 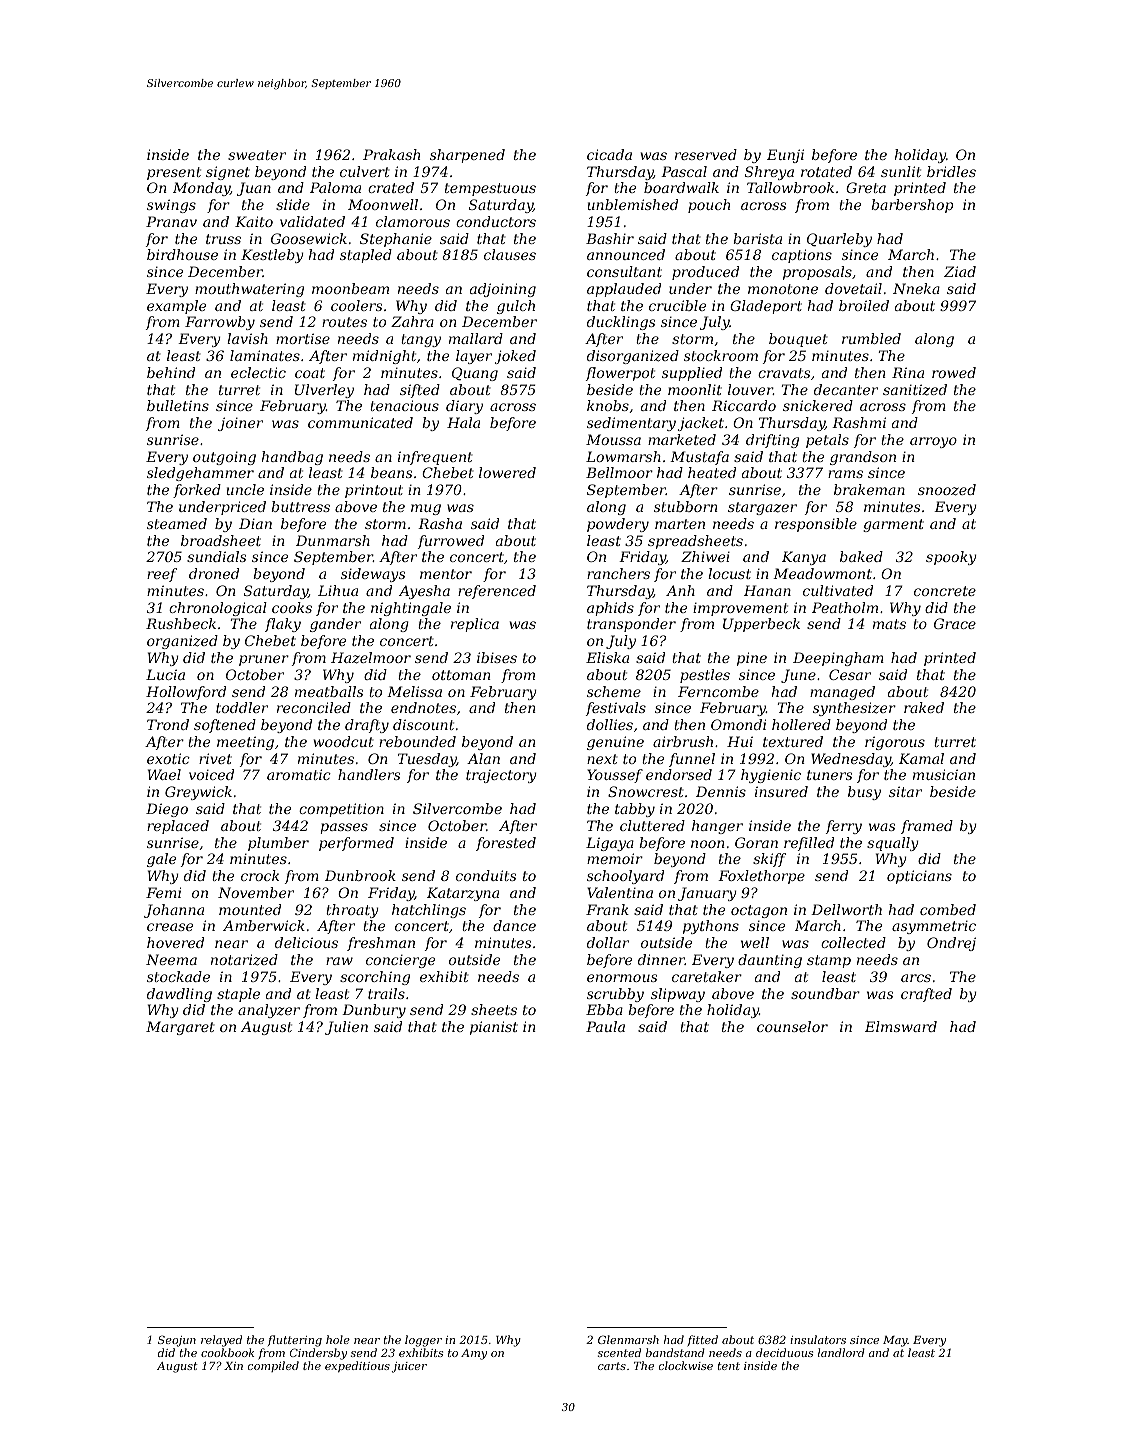 What do you see at coordinates (357, 1366) in the screenshot?
I see `expeditious` at bounding box center [357, 1366].
